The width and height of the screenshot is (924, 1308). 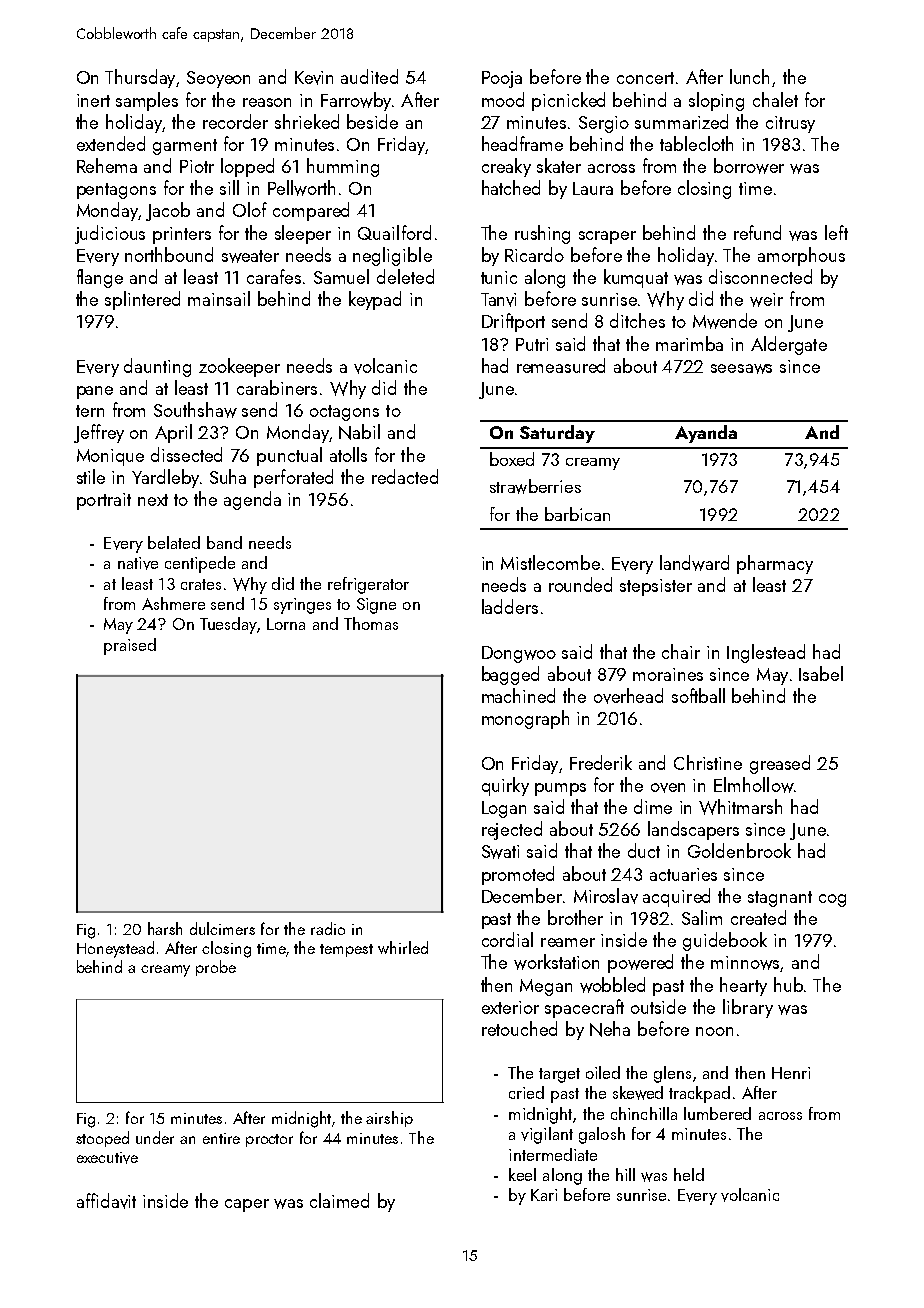 I want to click on Ayanda, so click(x=706, y=434).
